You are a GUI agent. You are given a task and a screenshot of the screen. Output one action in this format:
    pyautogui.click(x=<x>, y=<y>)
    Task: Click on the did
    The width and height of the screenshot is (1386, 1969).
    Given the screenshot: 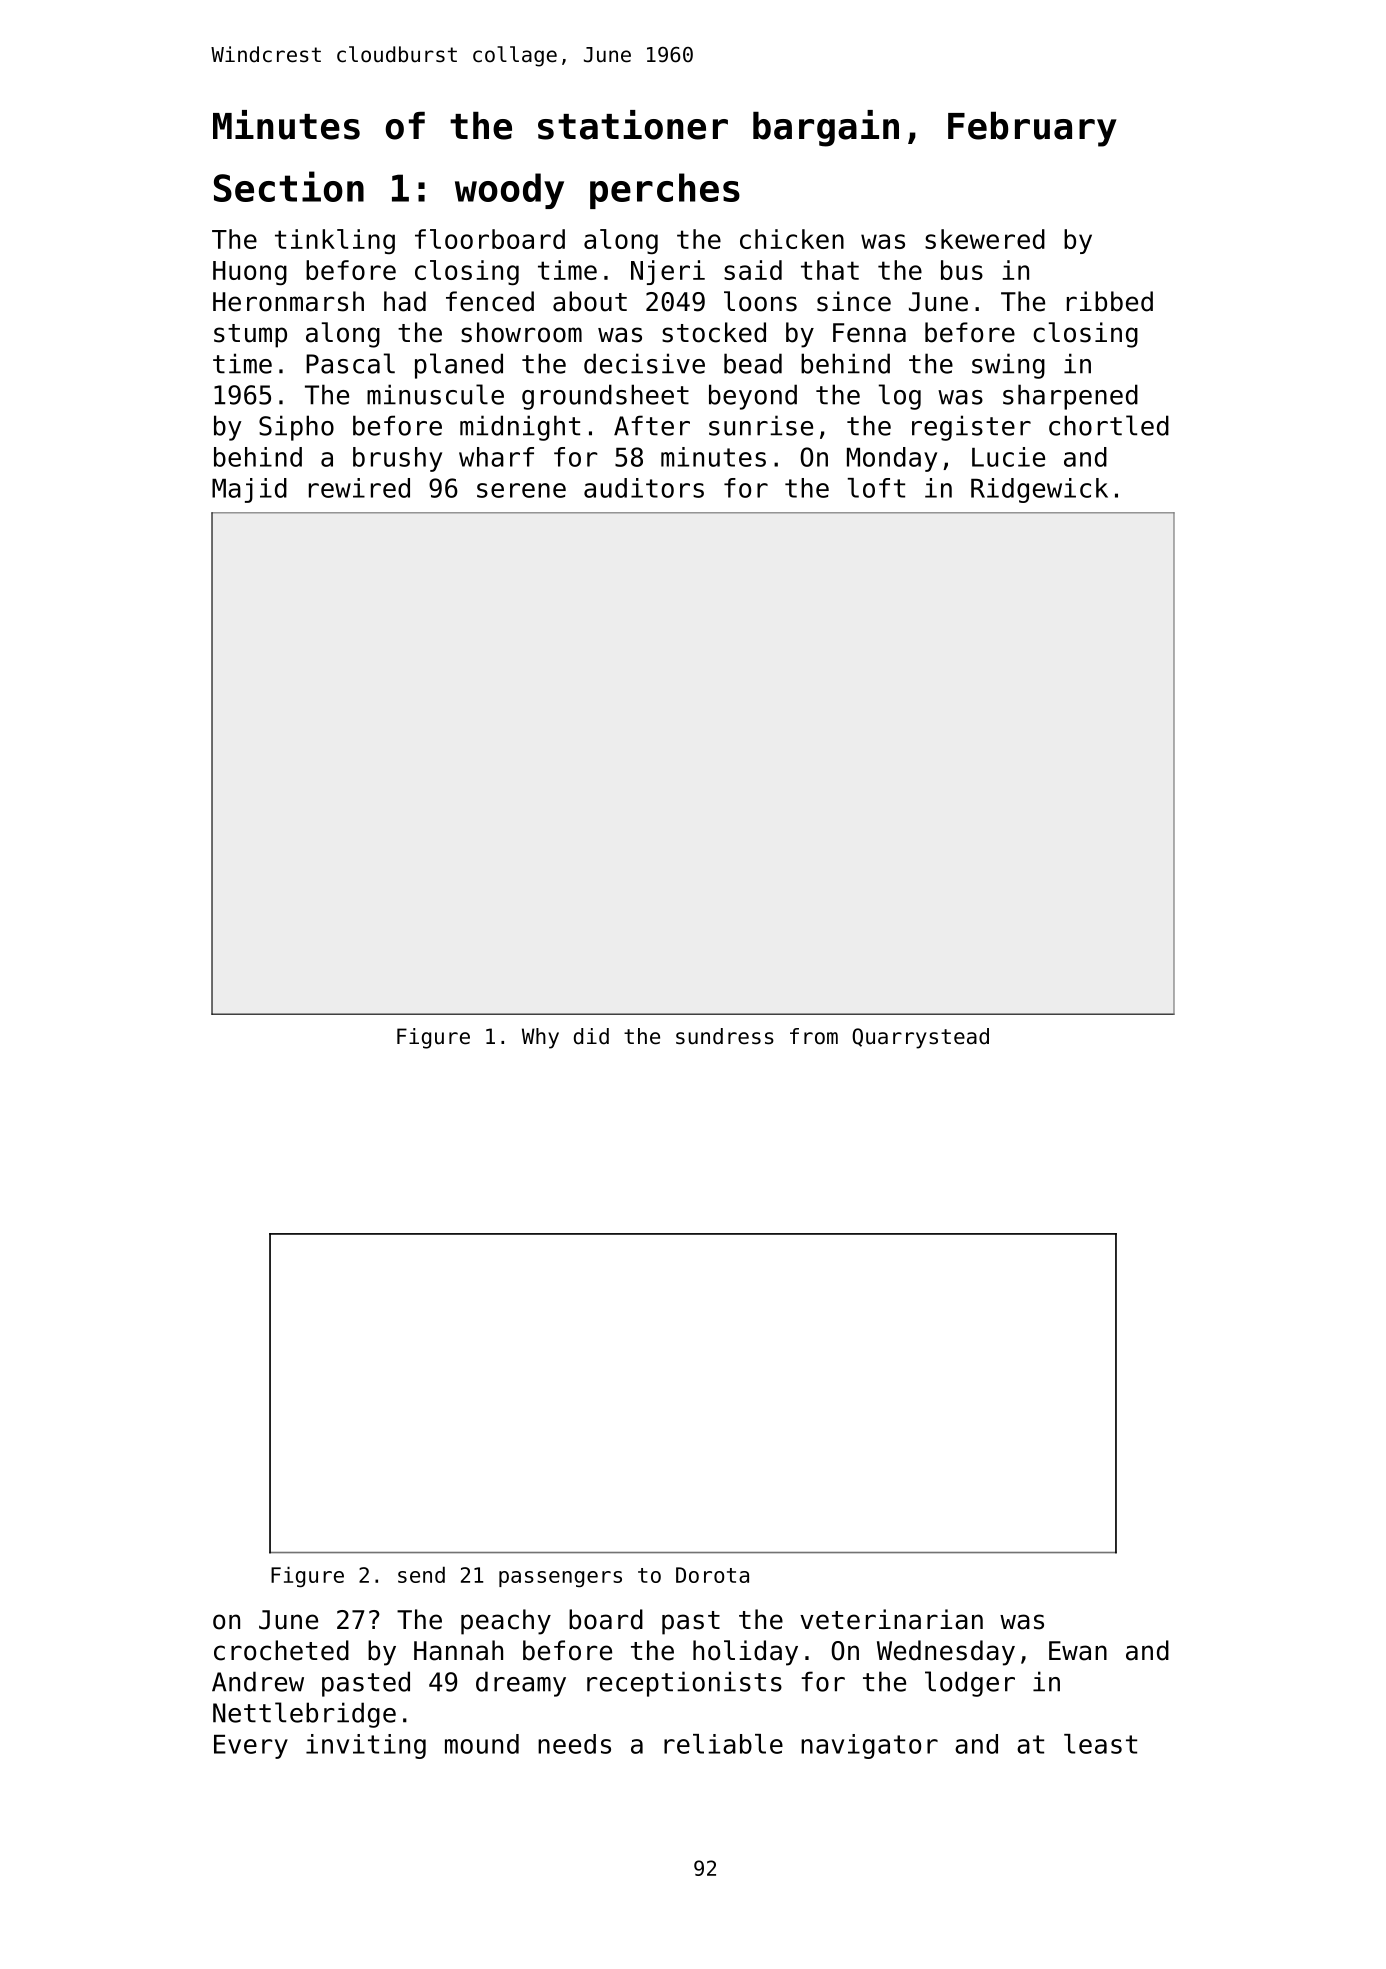 What is the action you would take?
    pyautogui.click(x=591, y=1036)
